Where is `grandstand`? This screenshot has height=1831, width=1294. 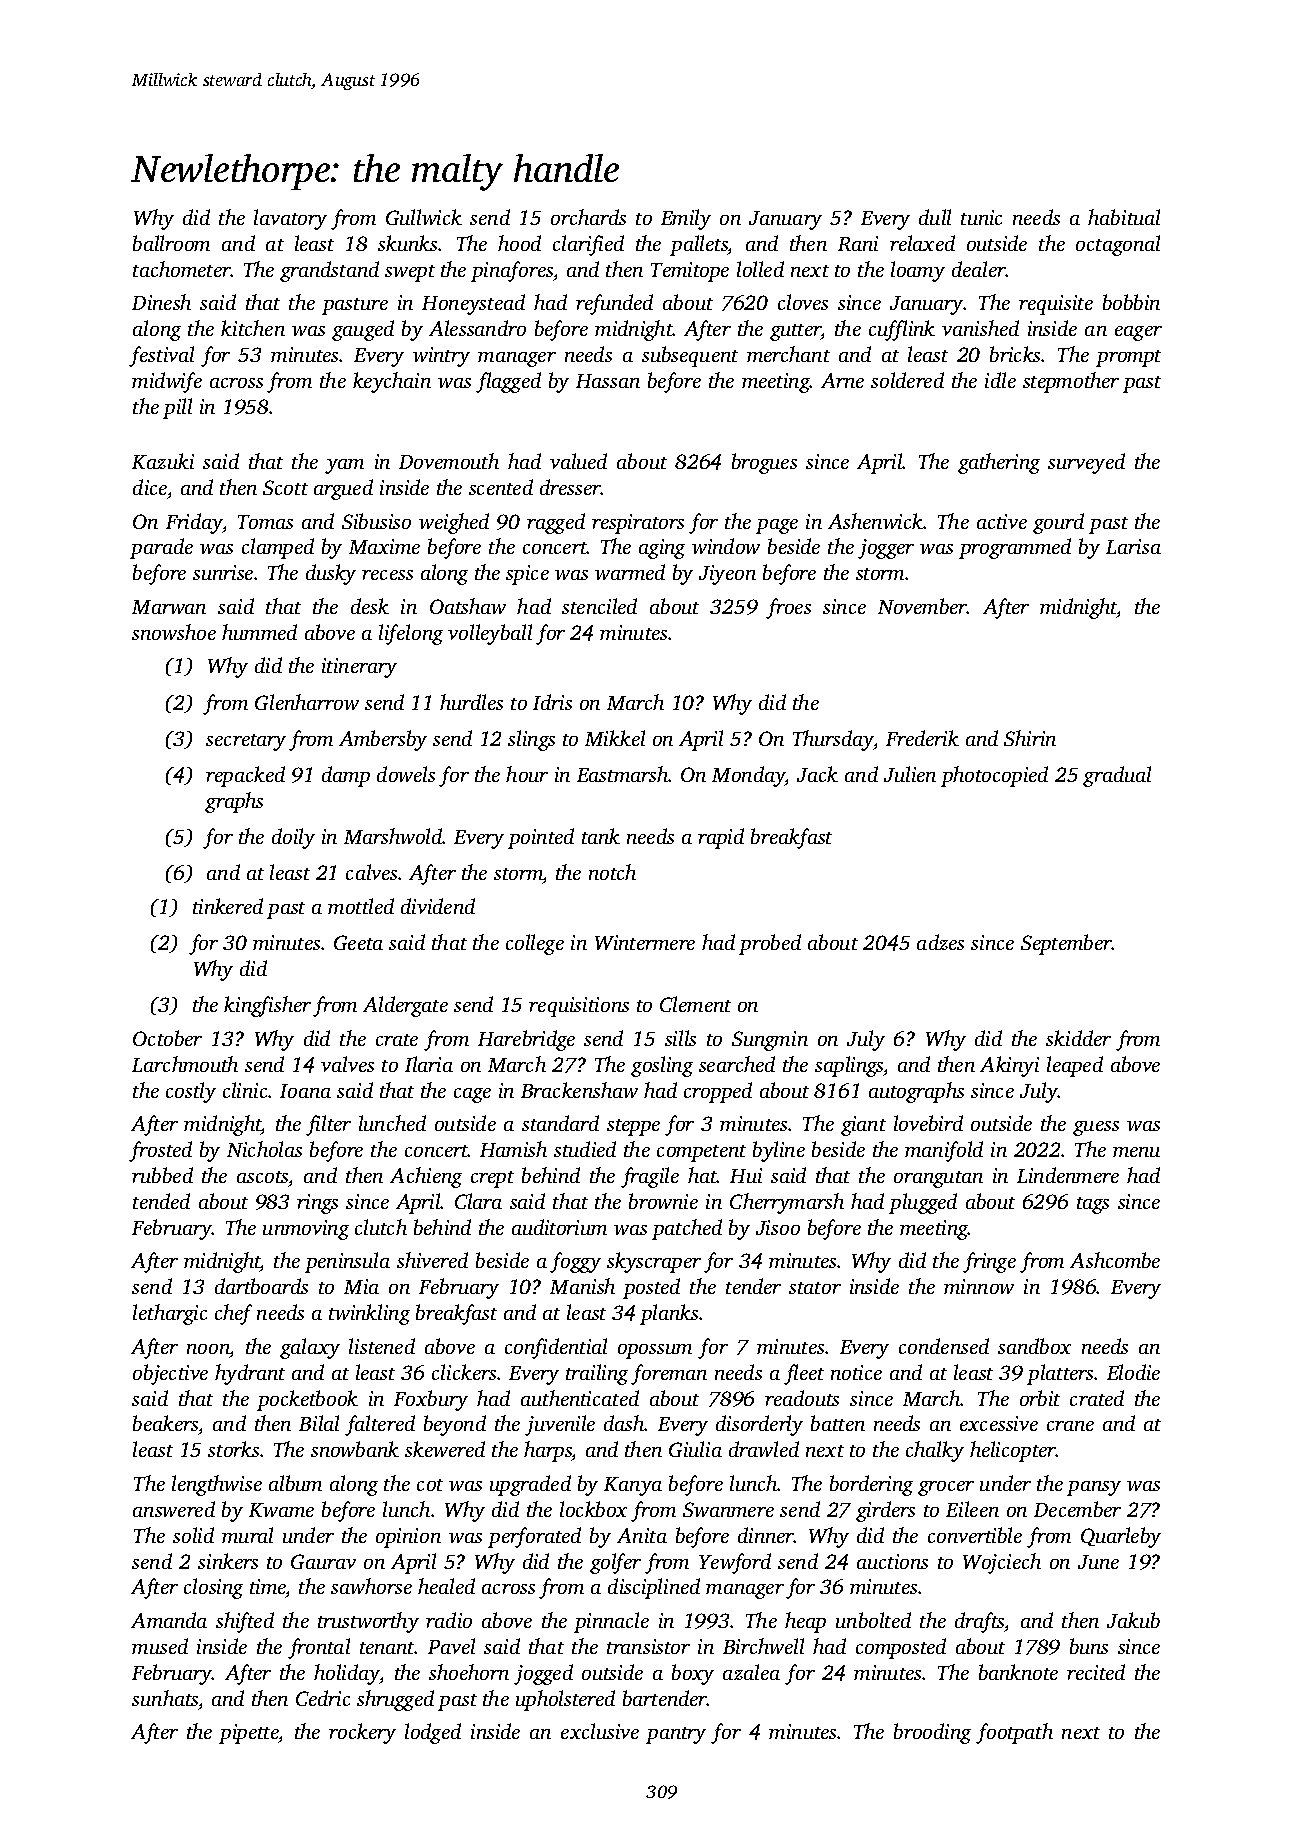
grandstand is located at coordinates (329, 271).
